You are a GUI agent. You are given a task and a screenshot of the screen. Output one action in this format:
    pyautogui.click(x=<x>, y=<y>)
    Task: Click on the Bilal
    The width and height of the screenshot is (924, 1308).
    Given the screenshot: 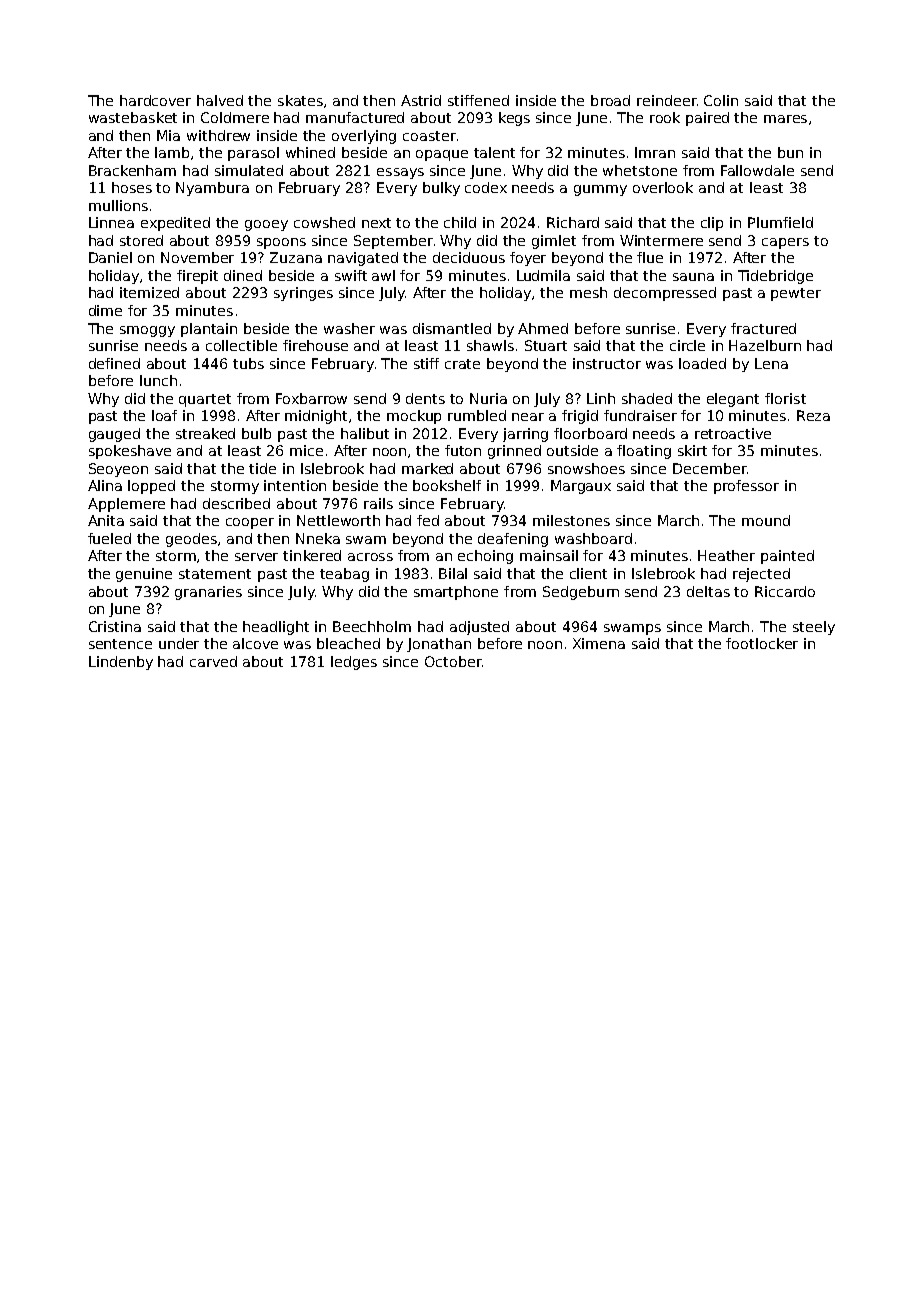 What is the action you would take?
    pyautogui.click(x=453, y=573)
